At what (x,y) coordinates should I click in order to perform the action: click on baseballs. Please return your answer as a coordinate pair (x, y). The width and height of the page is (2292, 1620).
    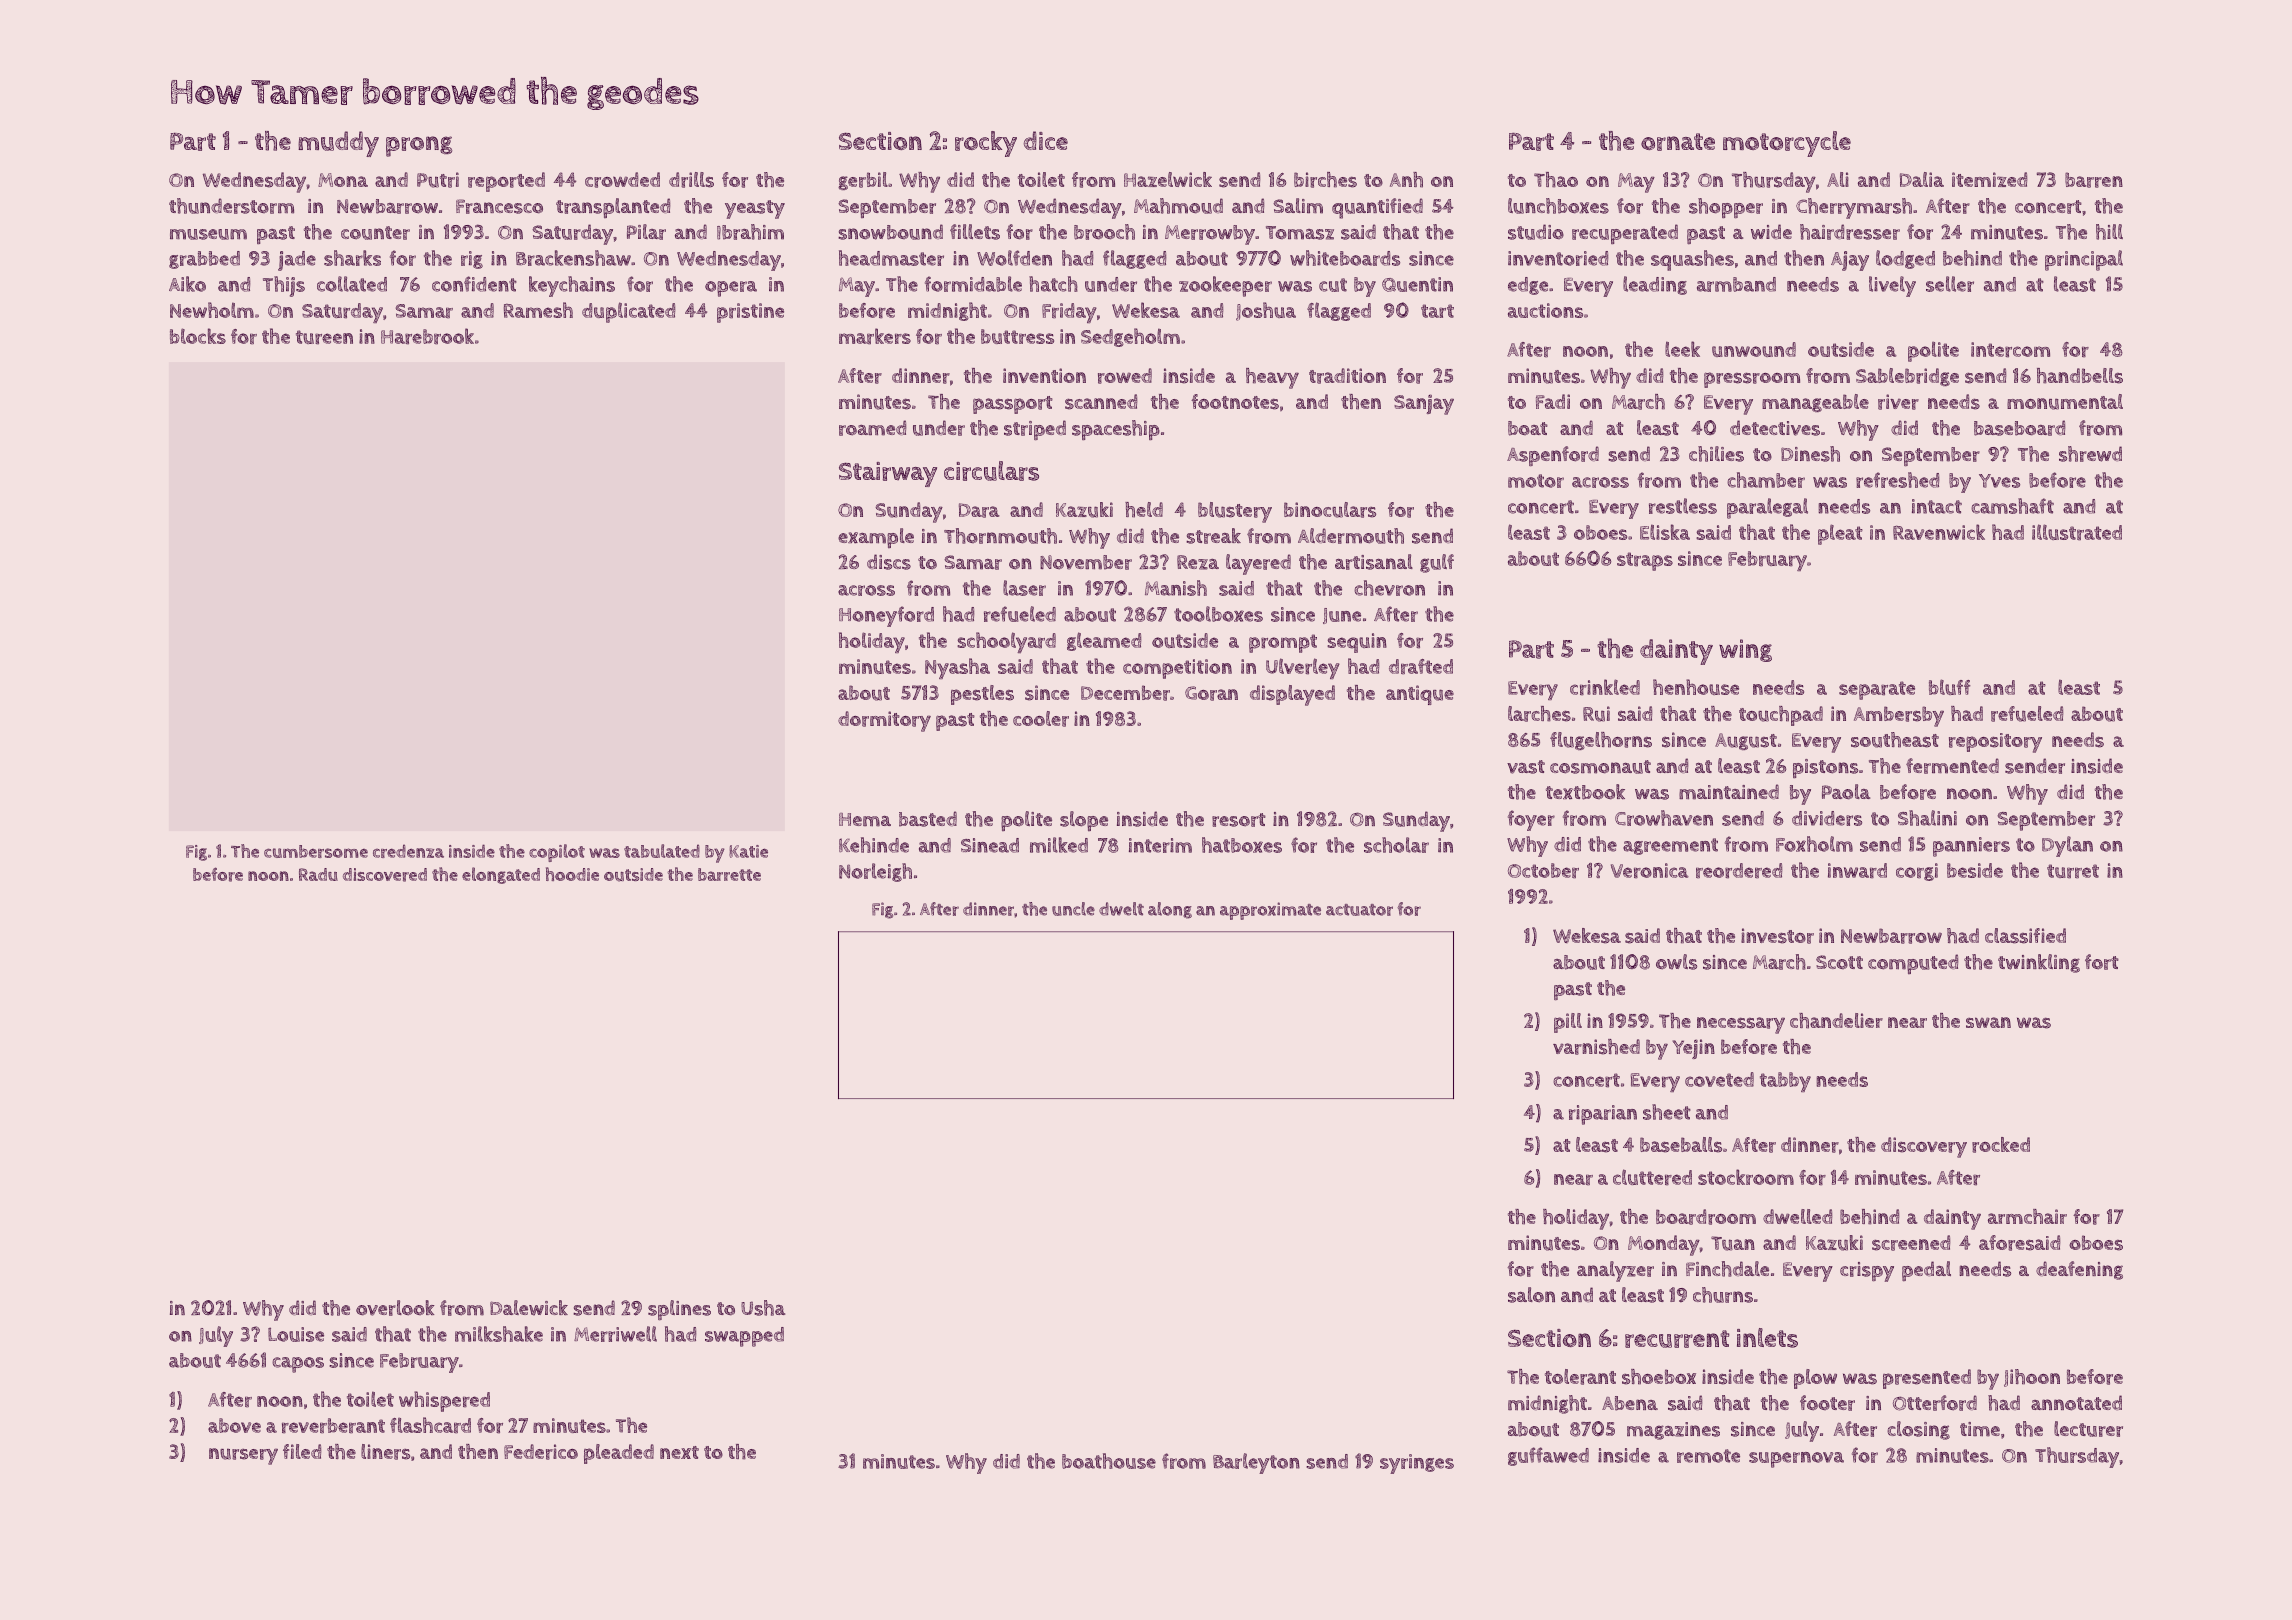
    Looking at the image, I should click on (1681, 1145).
